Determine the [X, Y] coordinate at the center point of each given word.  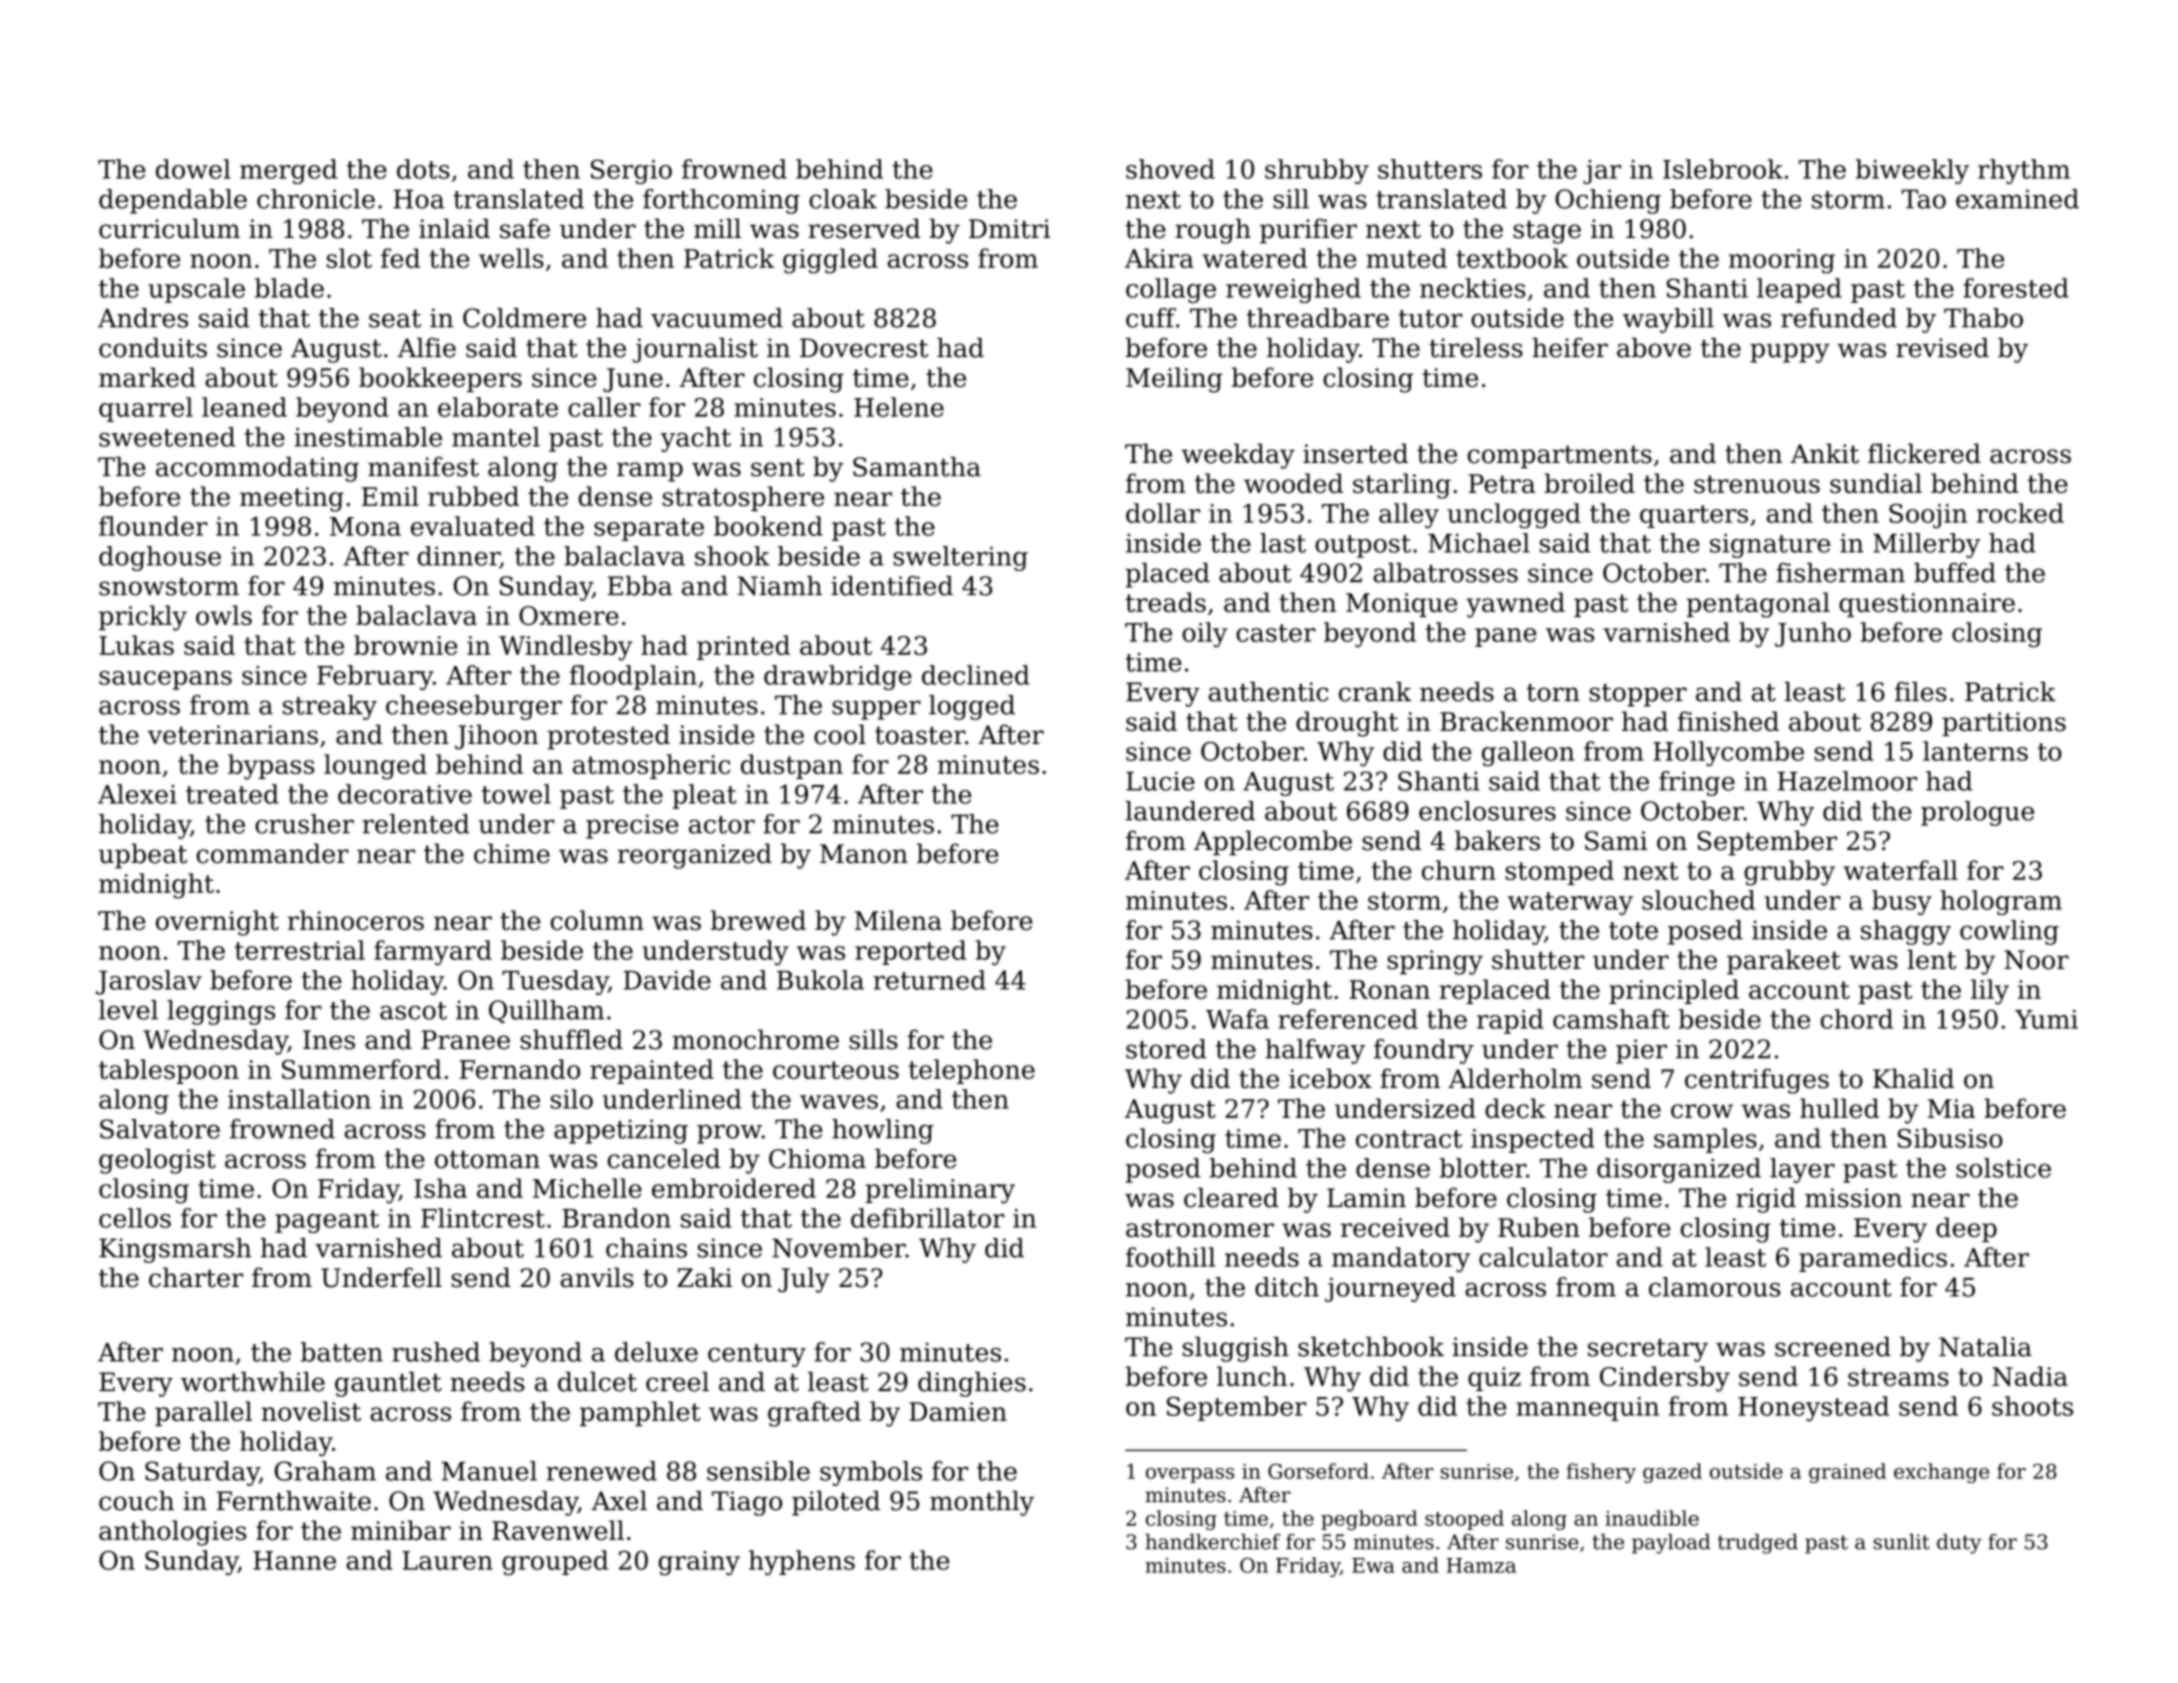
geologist [157, 1161]
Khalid [1913, 1078]
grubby [1789, 873]
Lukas [136, 645]
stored [1166, 1049]
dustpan [792, 766]
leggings [221, 1012]
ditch [1287, 1287]
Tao [1923, 199]
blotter [1483, 1168]
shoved [1170, 169]
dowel [193, 169]
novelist [311, 1411]
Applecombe [1273, 843]
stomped [1559, 872]
